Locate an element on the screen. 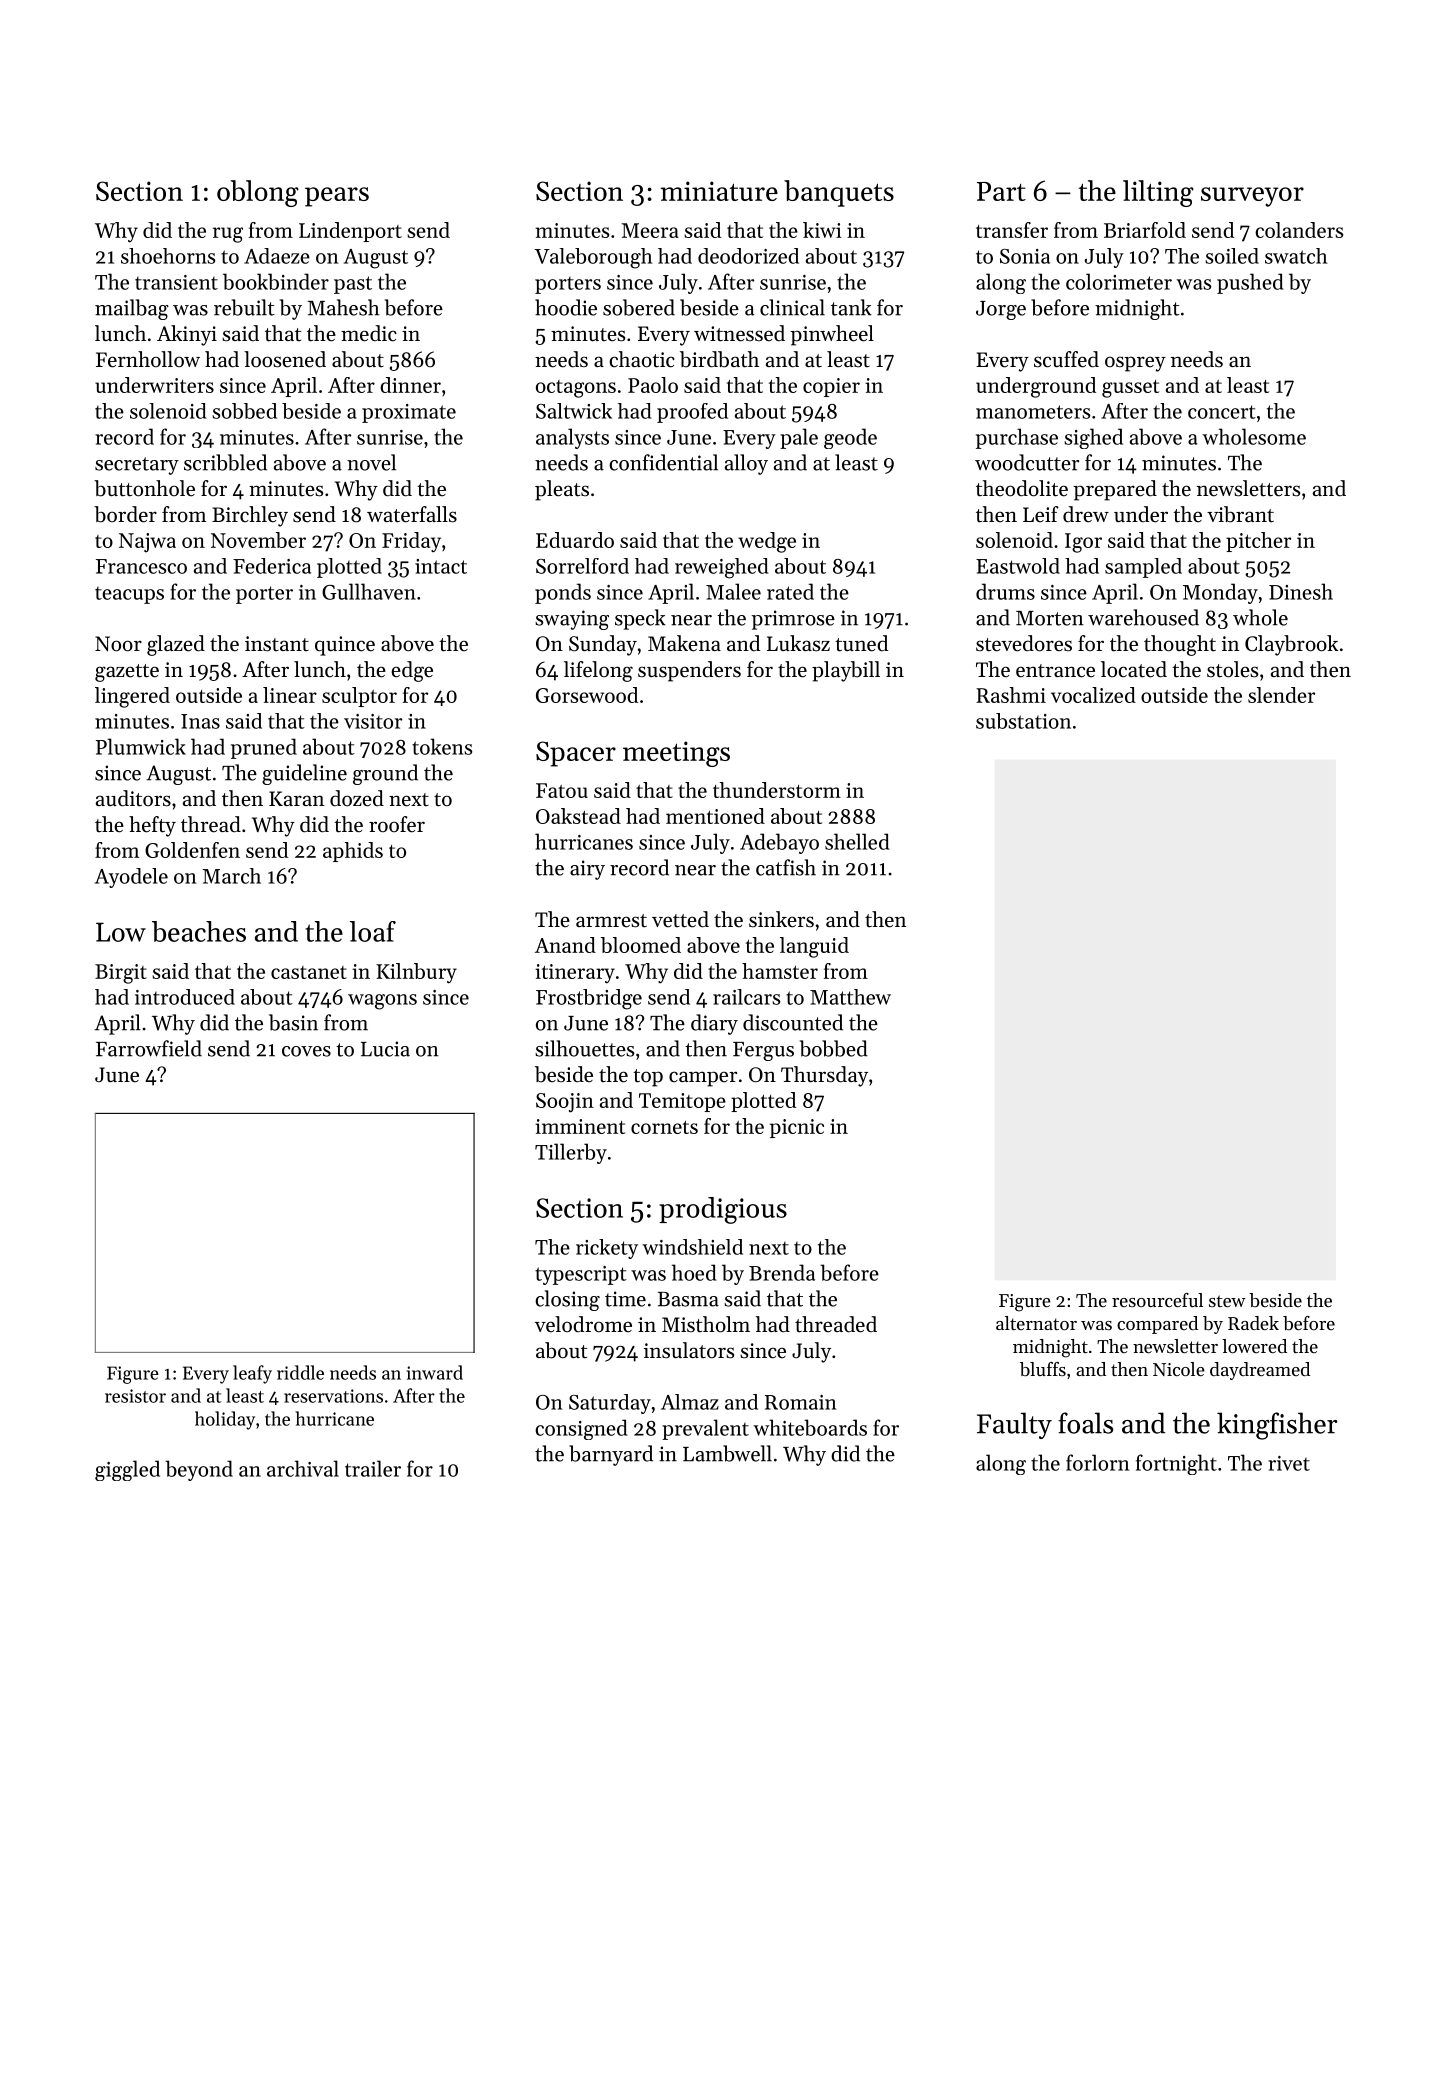 Image resolution: width=1450 pixels, height=2100 pixels. Farrowfield is located at coordinates (149, 1048).
